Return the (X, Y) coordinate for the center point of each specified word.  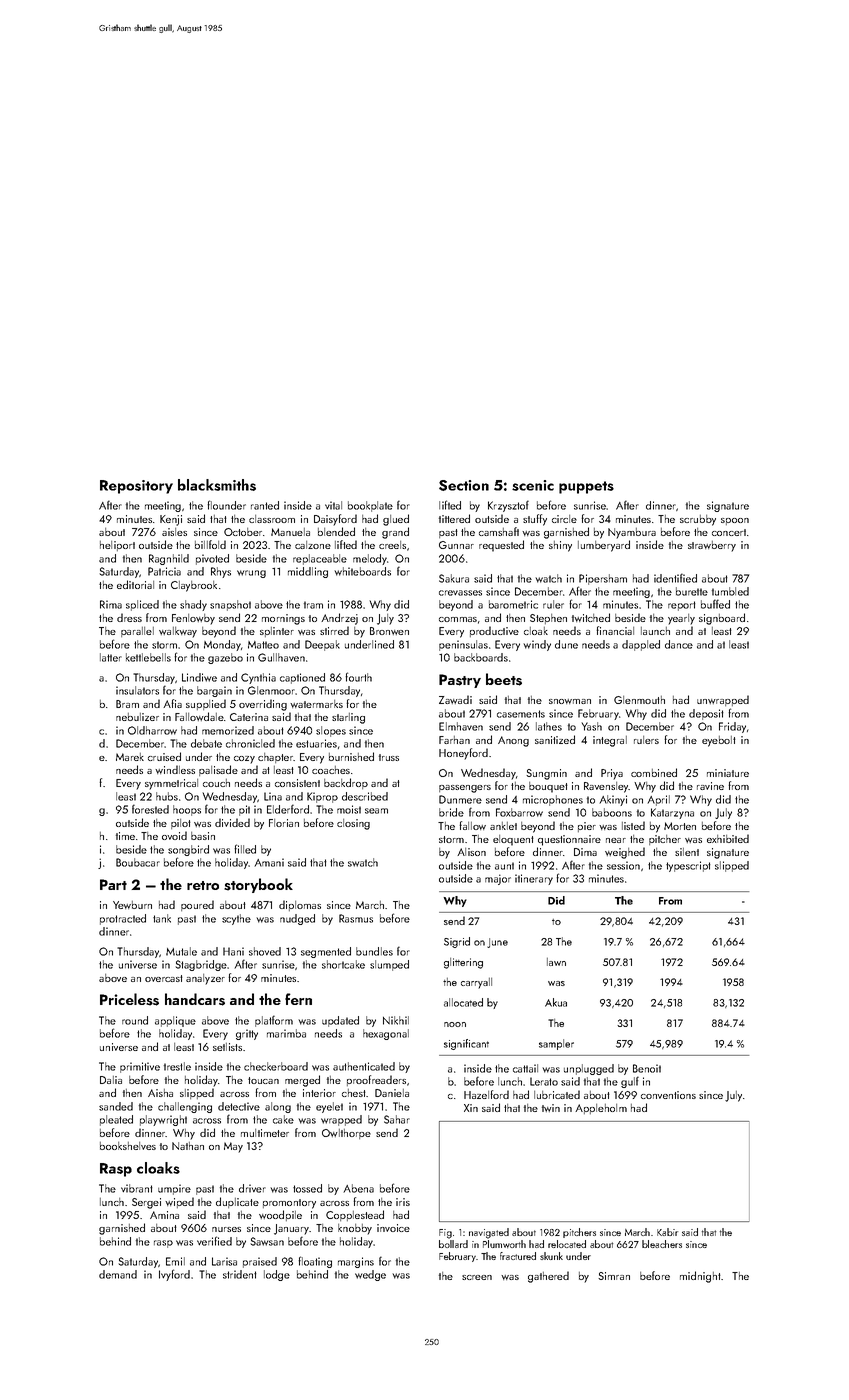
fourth (358, 677)
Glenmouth (639, 700)
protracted (123, 919)
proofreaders (376, 1080)
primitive (140, 1067)
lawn (556, 962)
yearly (681, 619)
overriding (263, 705)
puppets (586, 487)
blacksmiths (217, 485)
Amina (164, 1215)
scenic (533, 485)
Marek (130, 757)
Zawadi (455, 699)
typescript (688, 866)
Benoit (647, 1068)
